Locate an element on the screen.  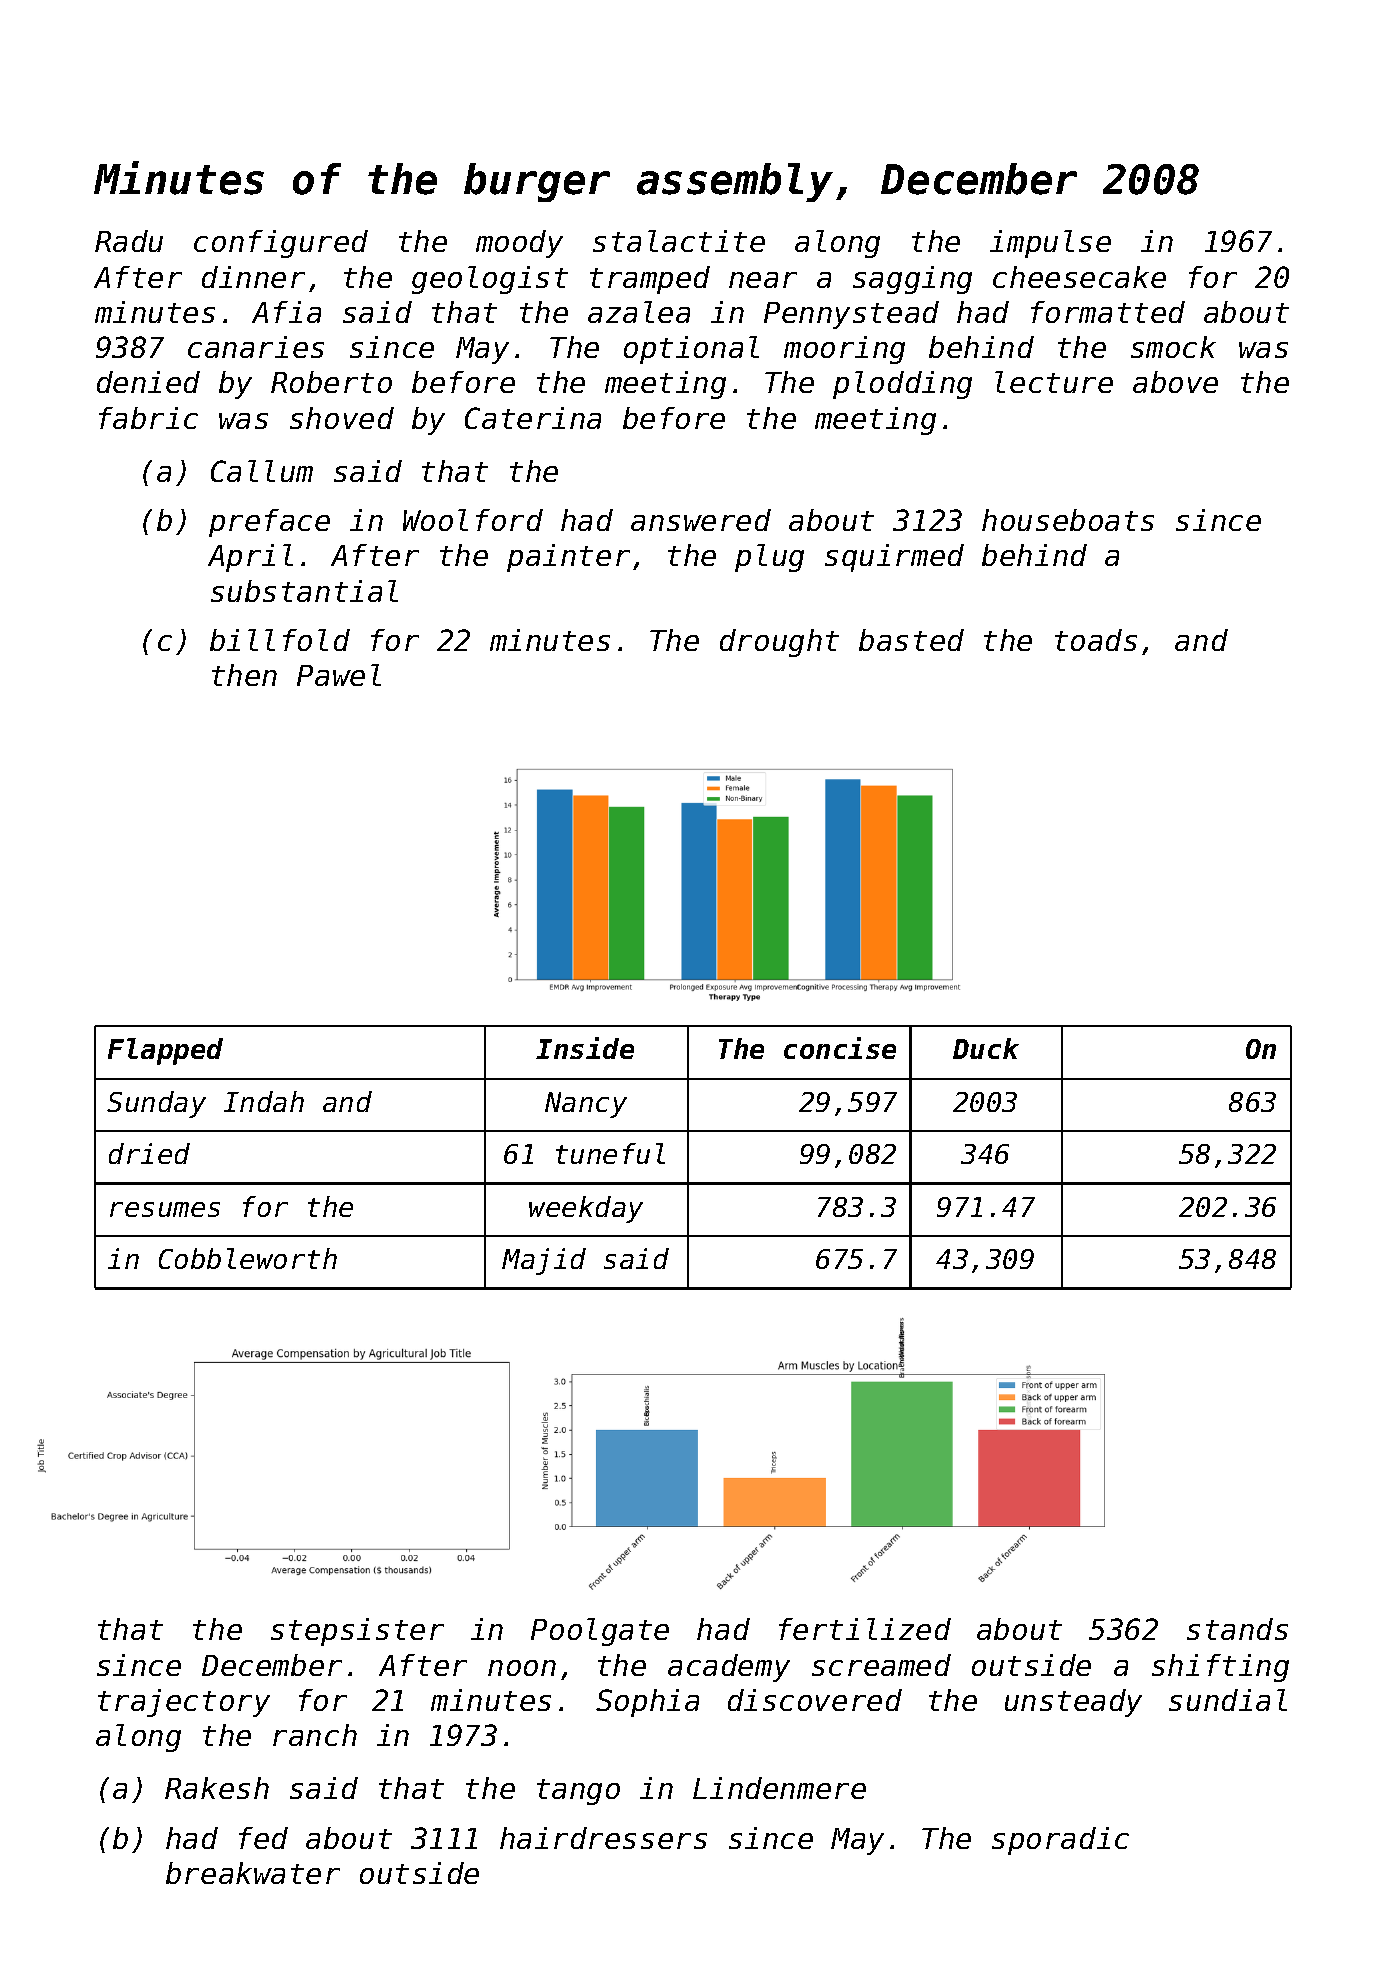
azalea is located at coordinates (639, 312).
